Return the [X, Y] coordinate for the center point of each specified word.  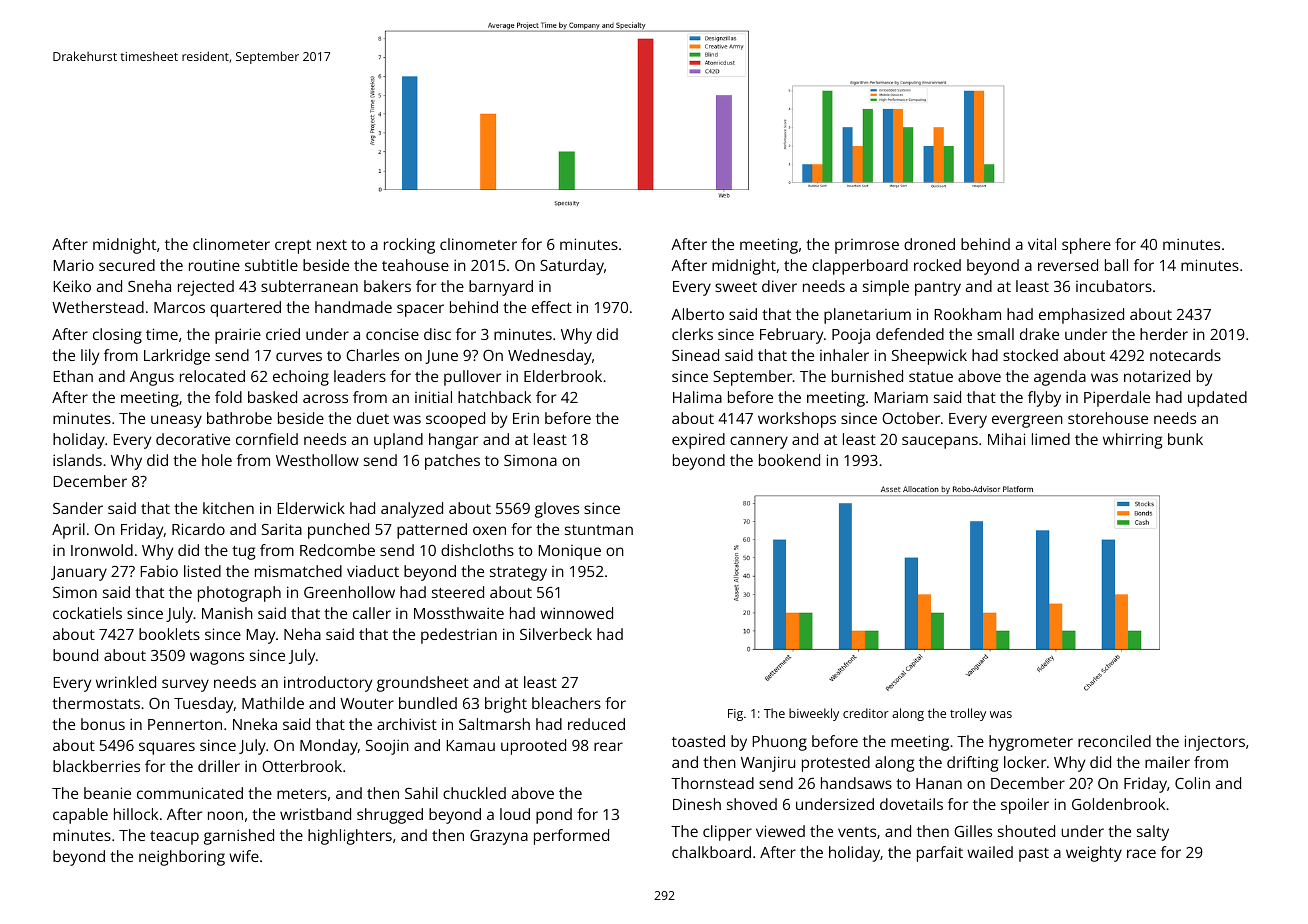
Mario [74, 265]
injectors [1215, 743]
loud [515, 814]
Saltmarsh [494, 724]
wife [244, 856]
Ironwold [102, 550]
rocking [409, 246]
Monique [570, 552]
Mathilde [273, 703]
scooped [455, 420]
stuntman [599, 530]
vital [1042, 244]
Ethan [73, 376]
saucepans [940, 442]
